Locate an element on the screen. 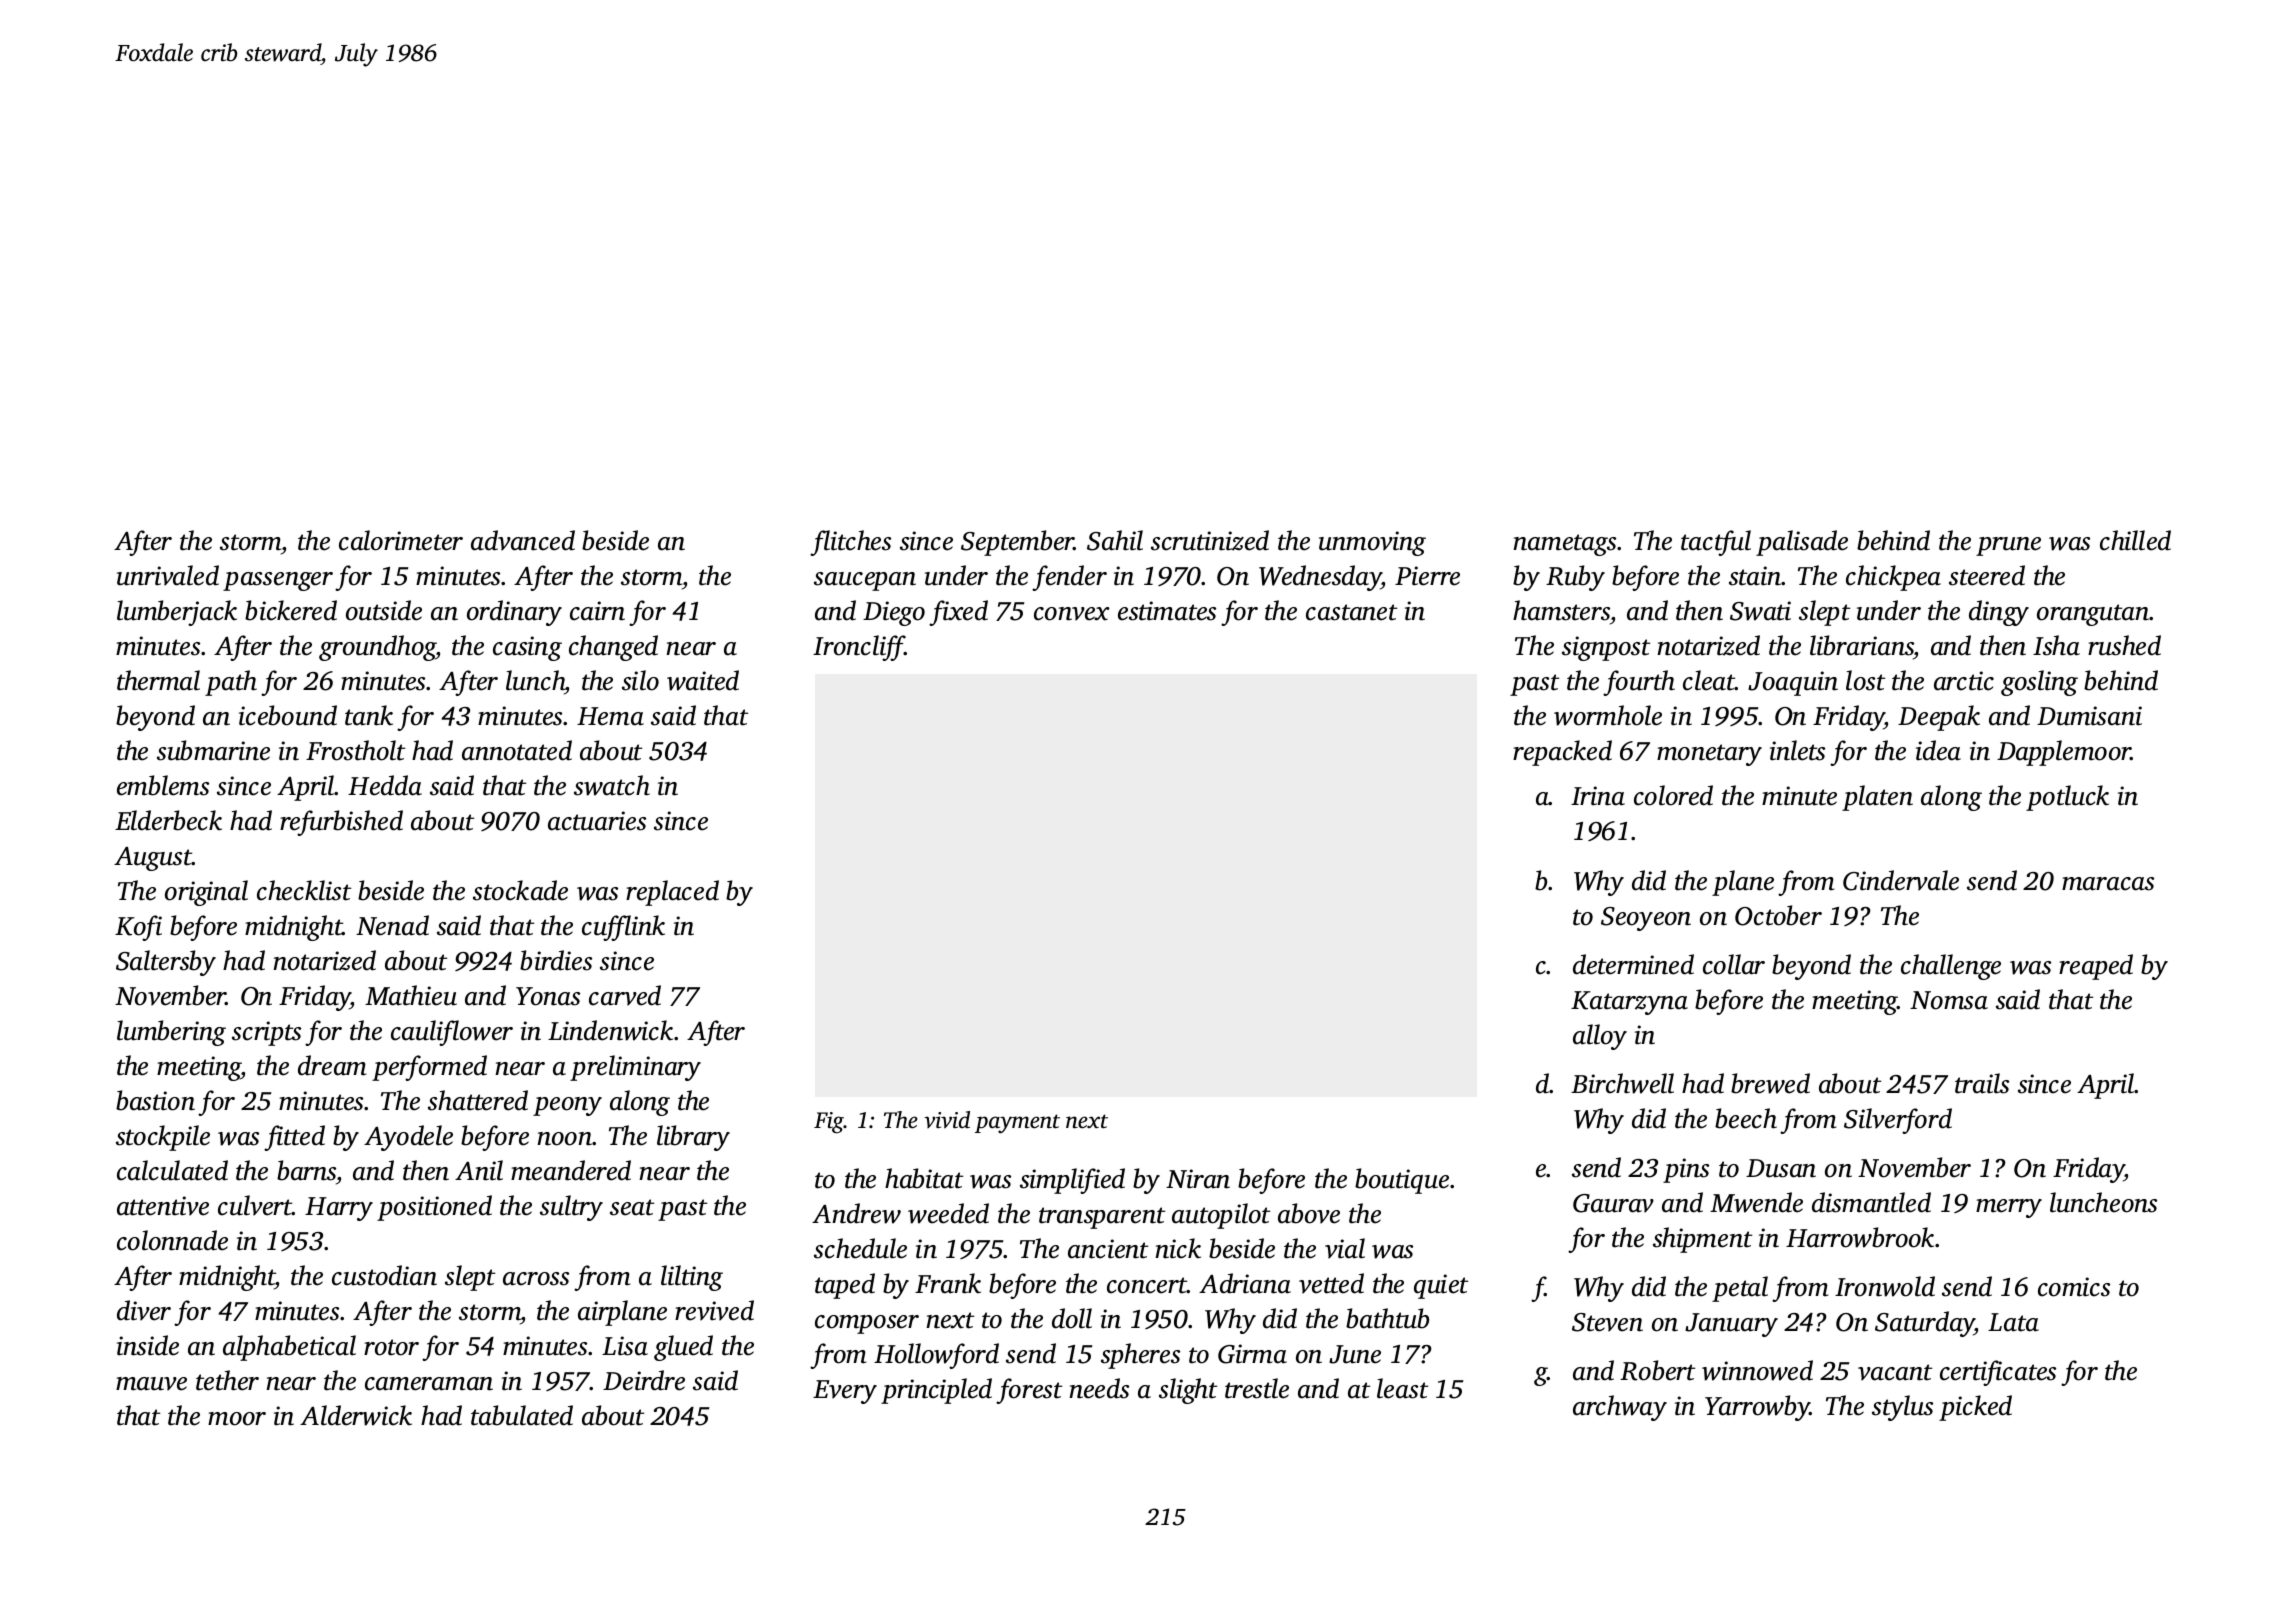 This screenshot has height=1620, width=2292. Alderwick is located at coordinates (356, 1415).
